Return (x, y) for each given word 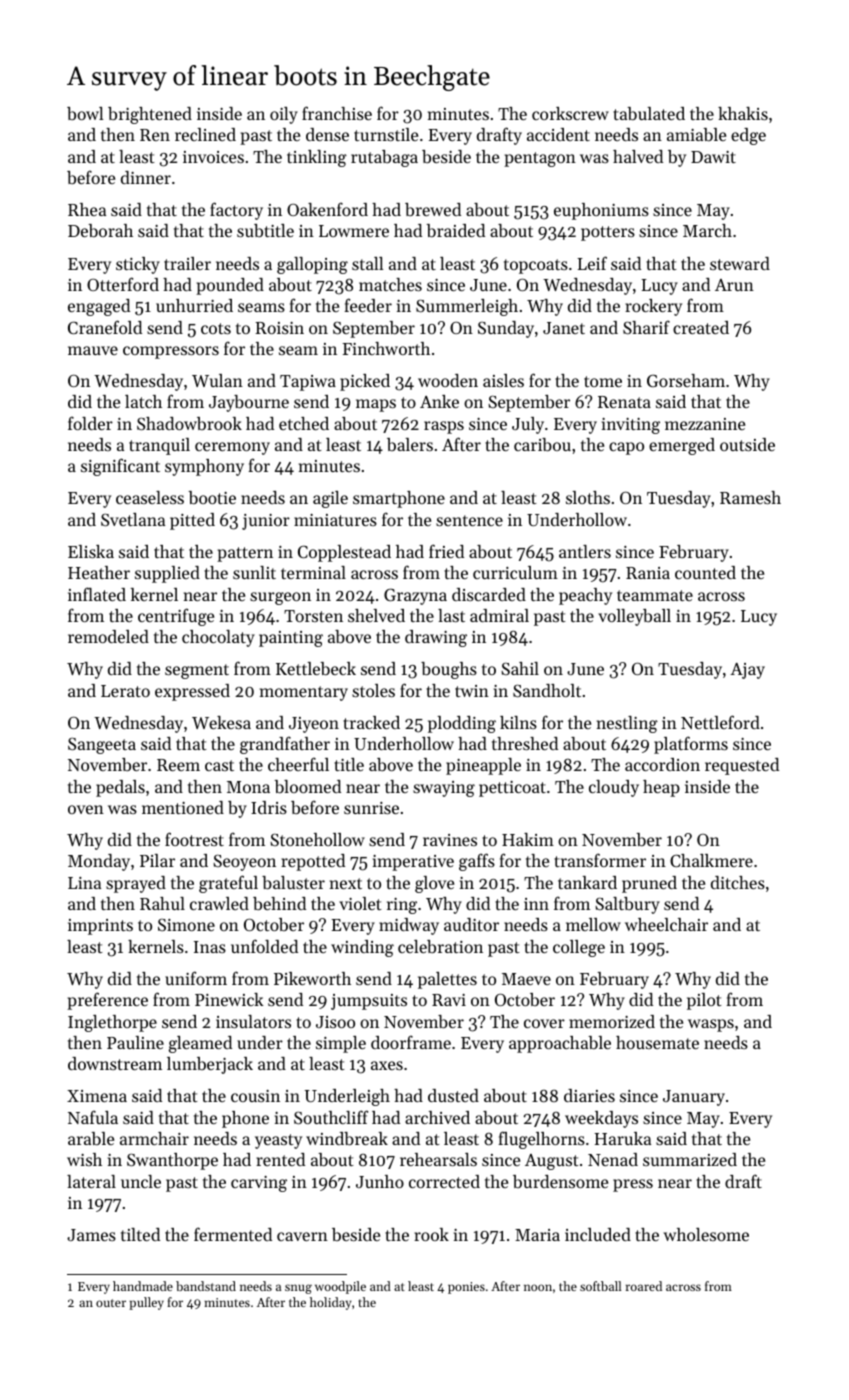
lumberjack (210, 1065)
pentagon (540, 159)
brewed (433, 209)
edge (748, 136)
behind (279, 903)
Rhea (87, 209)
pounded (230, 286)
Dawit (713, 157)
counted (705, 572)
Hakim (528, 839)
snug (298, 1289)
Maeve (526, 979)
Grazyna (415, 596)
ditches (738, 882)
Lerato (125, 691)
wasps (711, 1025)
